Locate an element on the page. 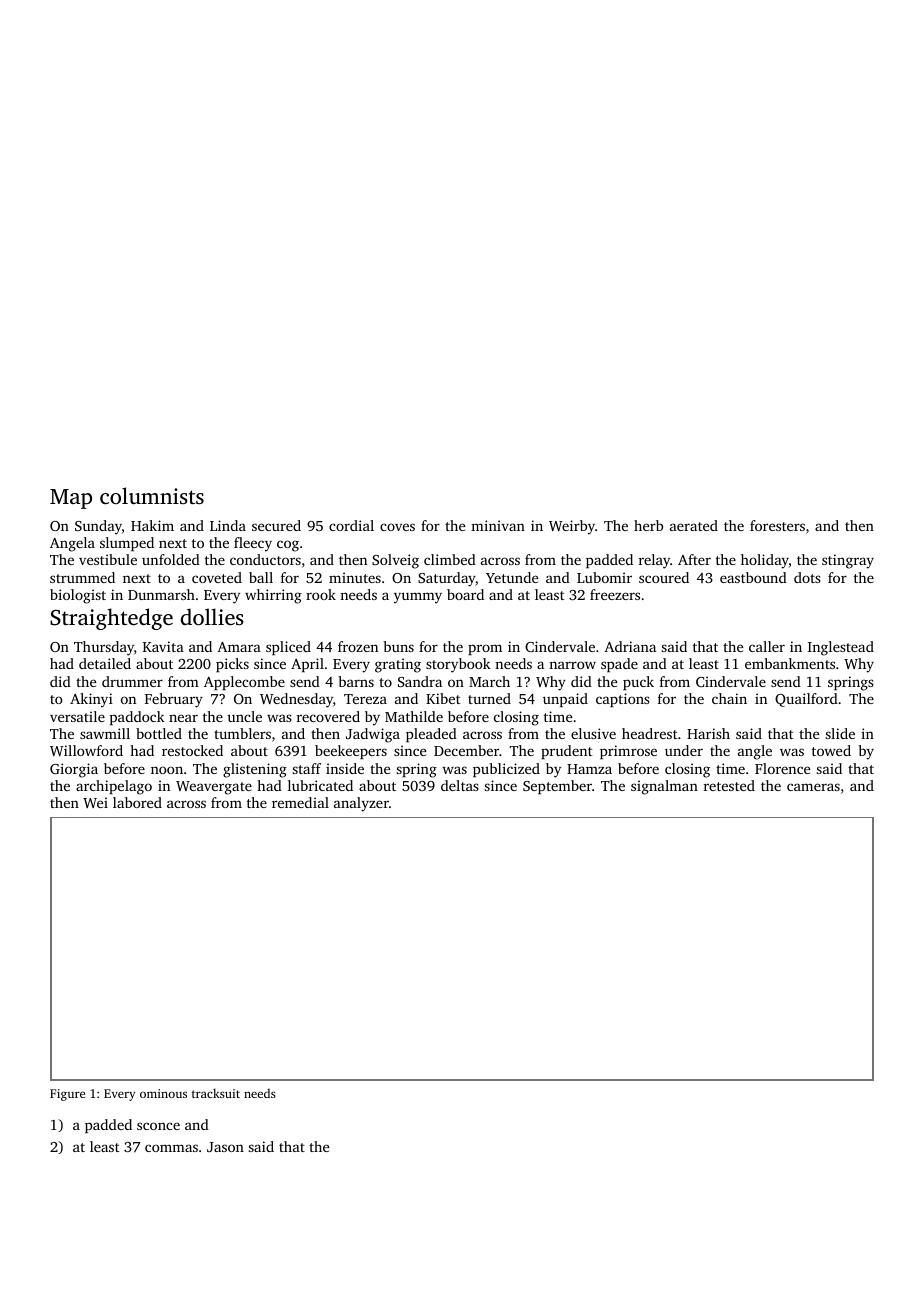 This document has height=1314, width=924. pleaded is located at coordinates (431, 735).
